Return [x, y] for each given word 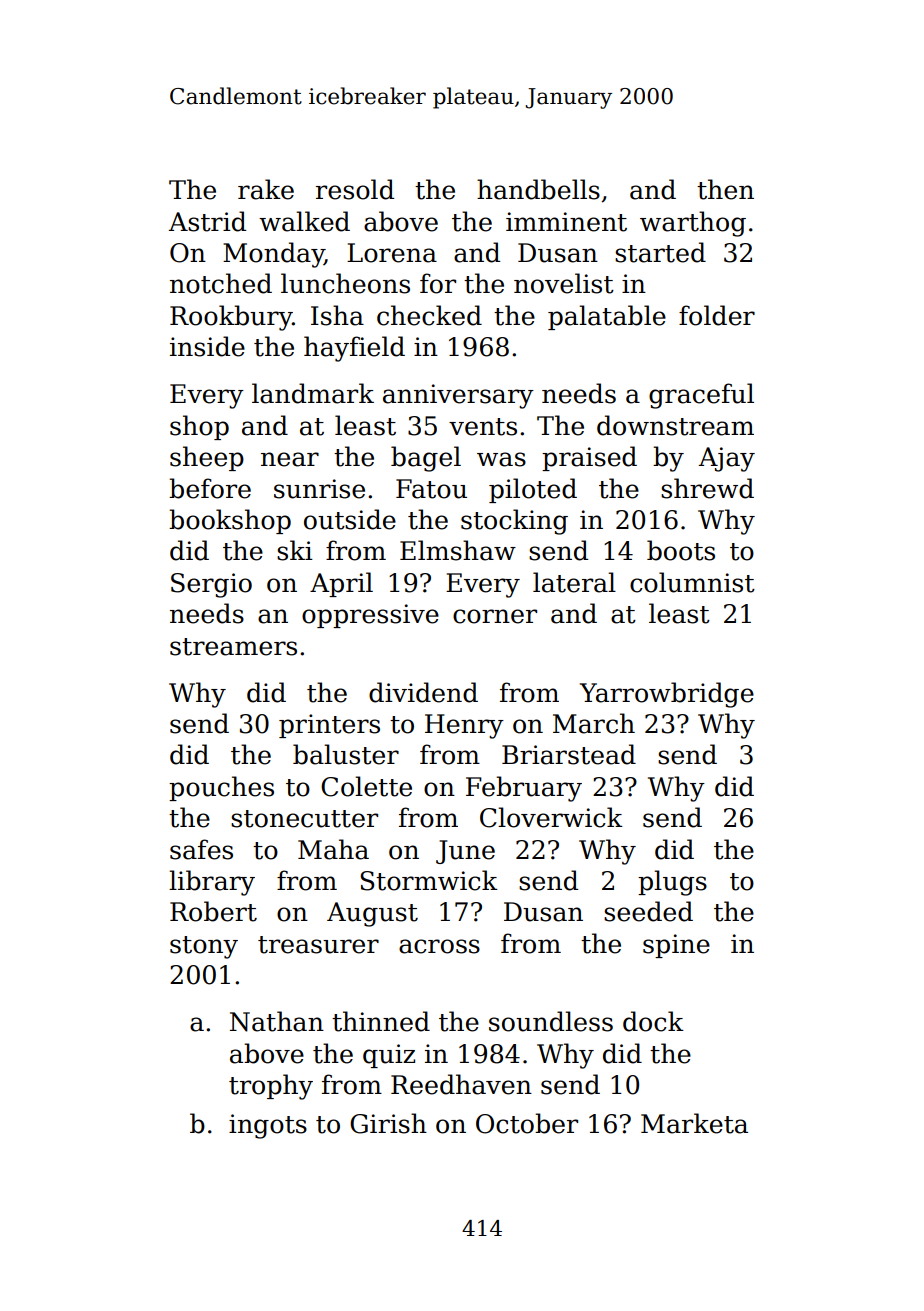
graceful [701, 396]
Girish [388, 1123]
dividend [423, 692]
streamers [233, 647]
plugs [672, 883]
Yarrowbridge [667, 695]
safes [201, 849]
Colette [366, 786]
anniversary [458, 396]
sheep [207, 458]
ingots [268, 1126]
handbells [538, 189]
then [725, 189]
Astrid [207, 221]
